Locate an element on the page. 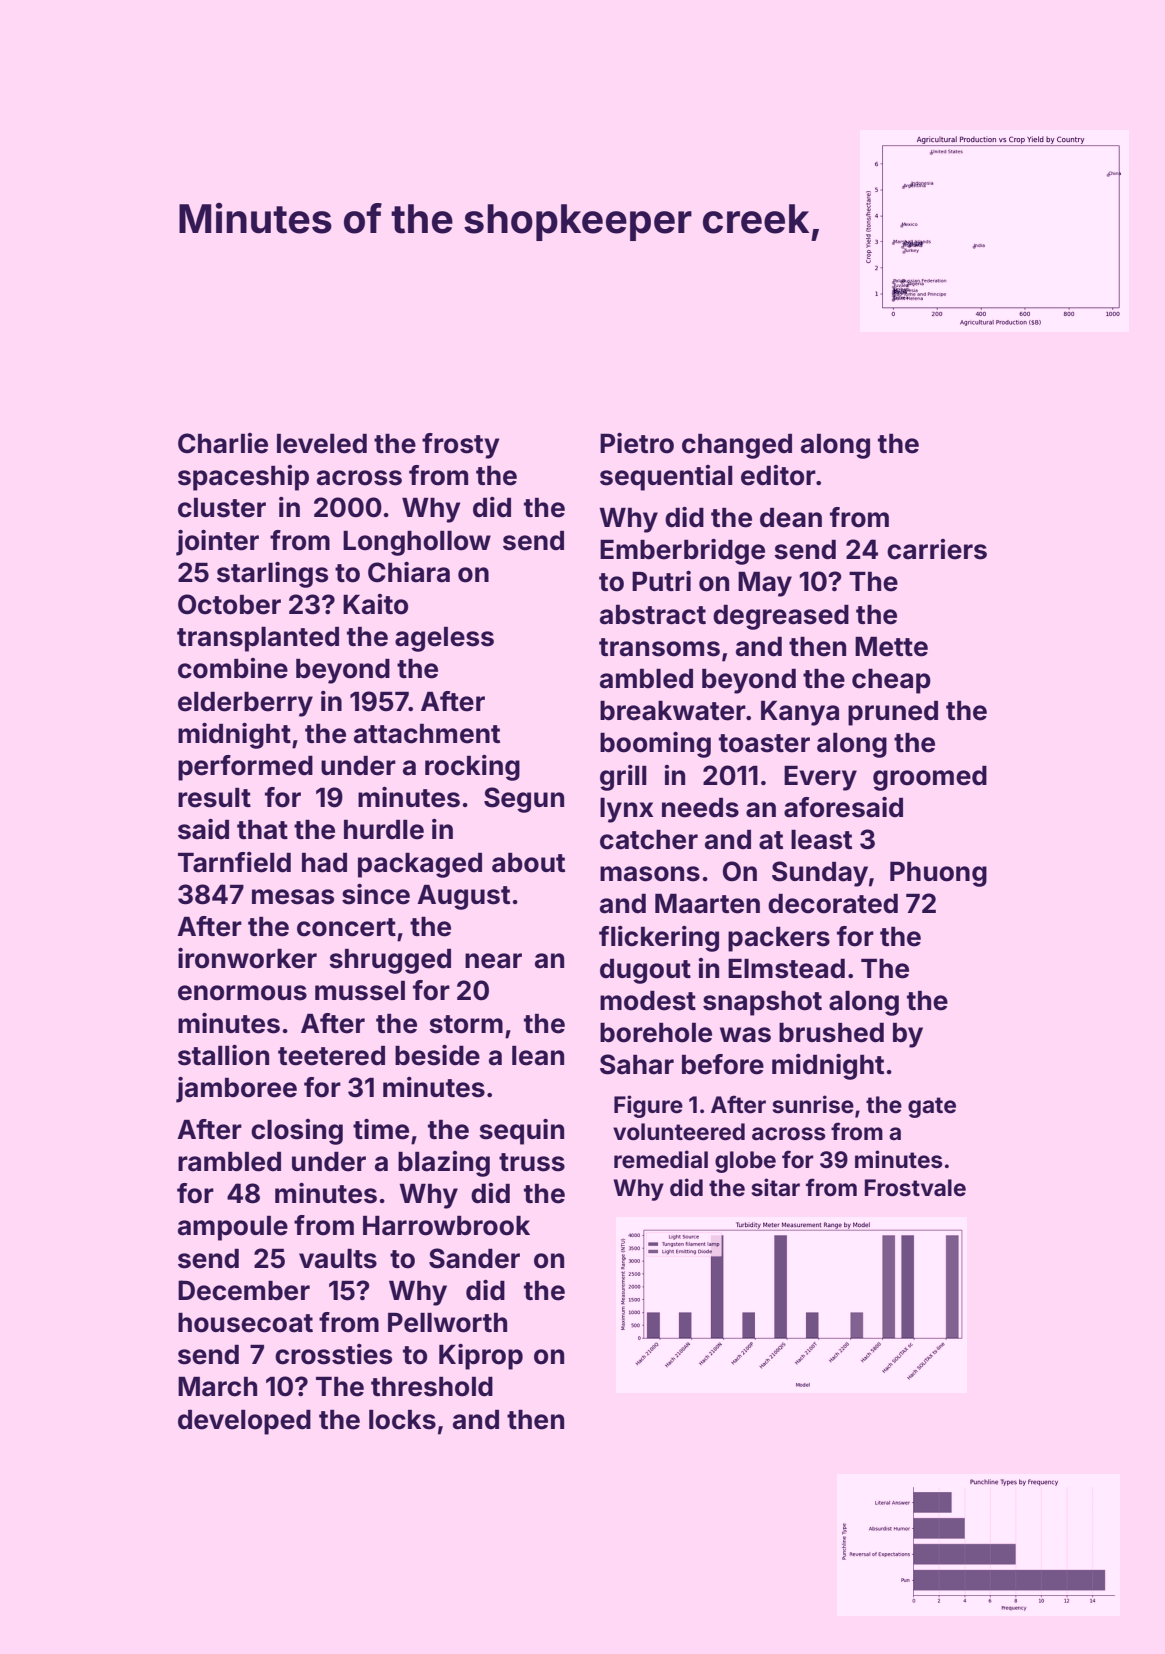  Chiara is located at coordinates (409, 572).
